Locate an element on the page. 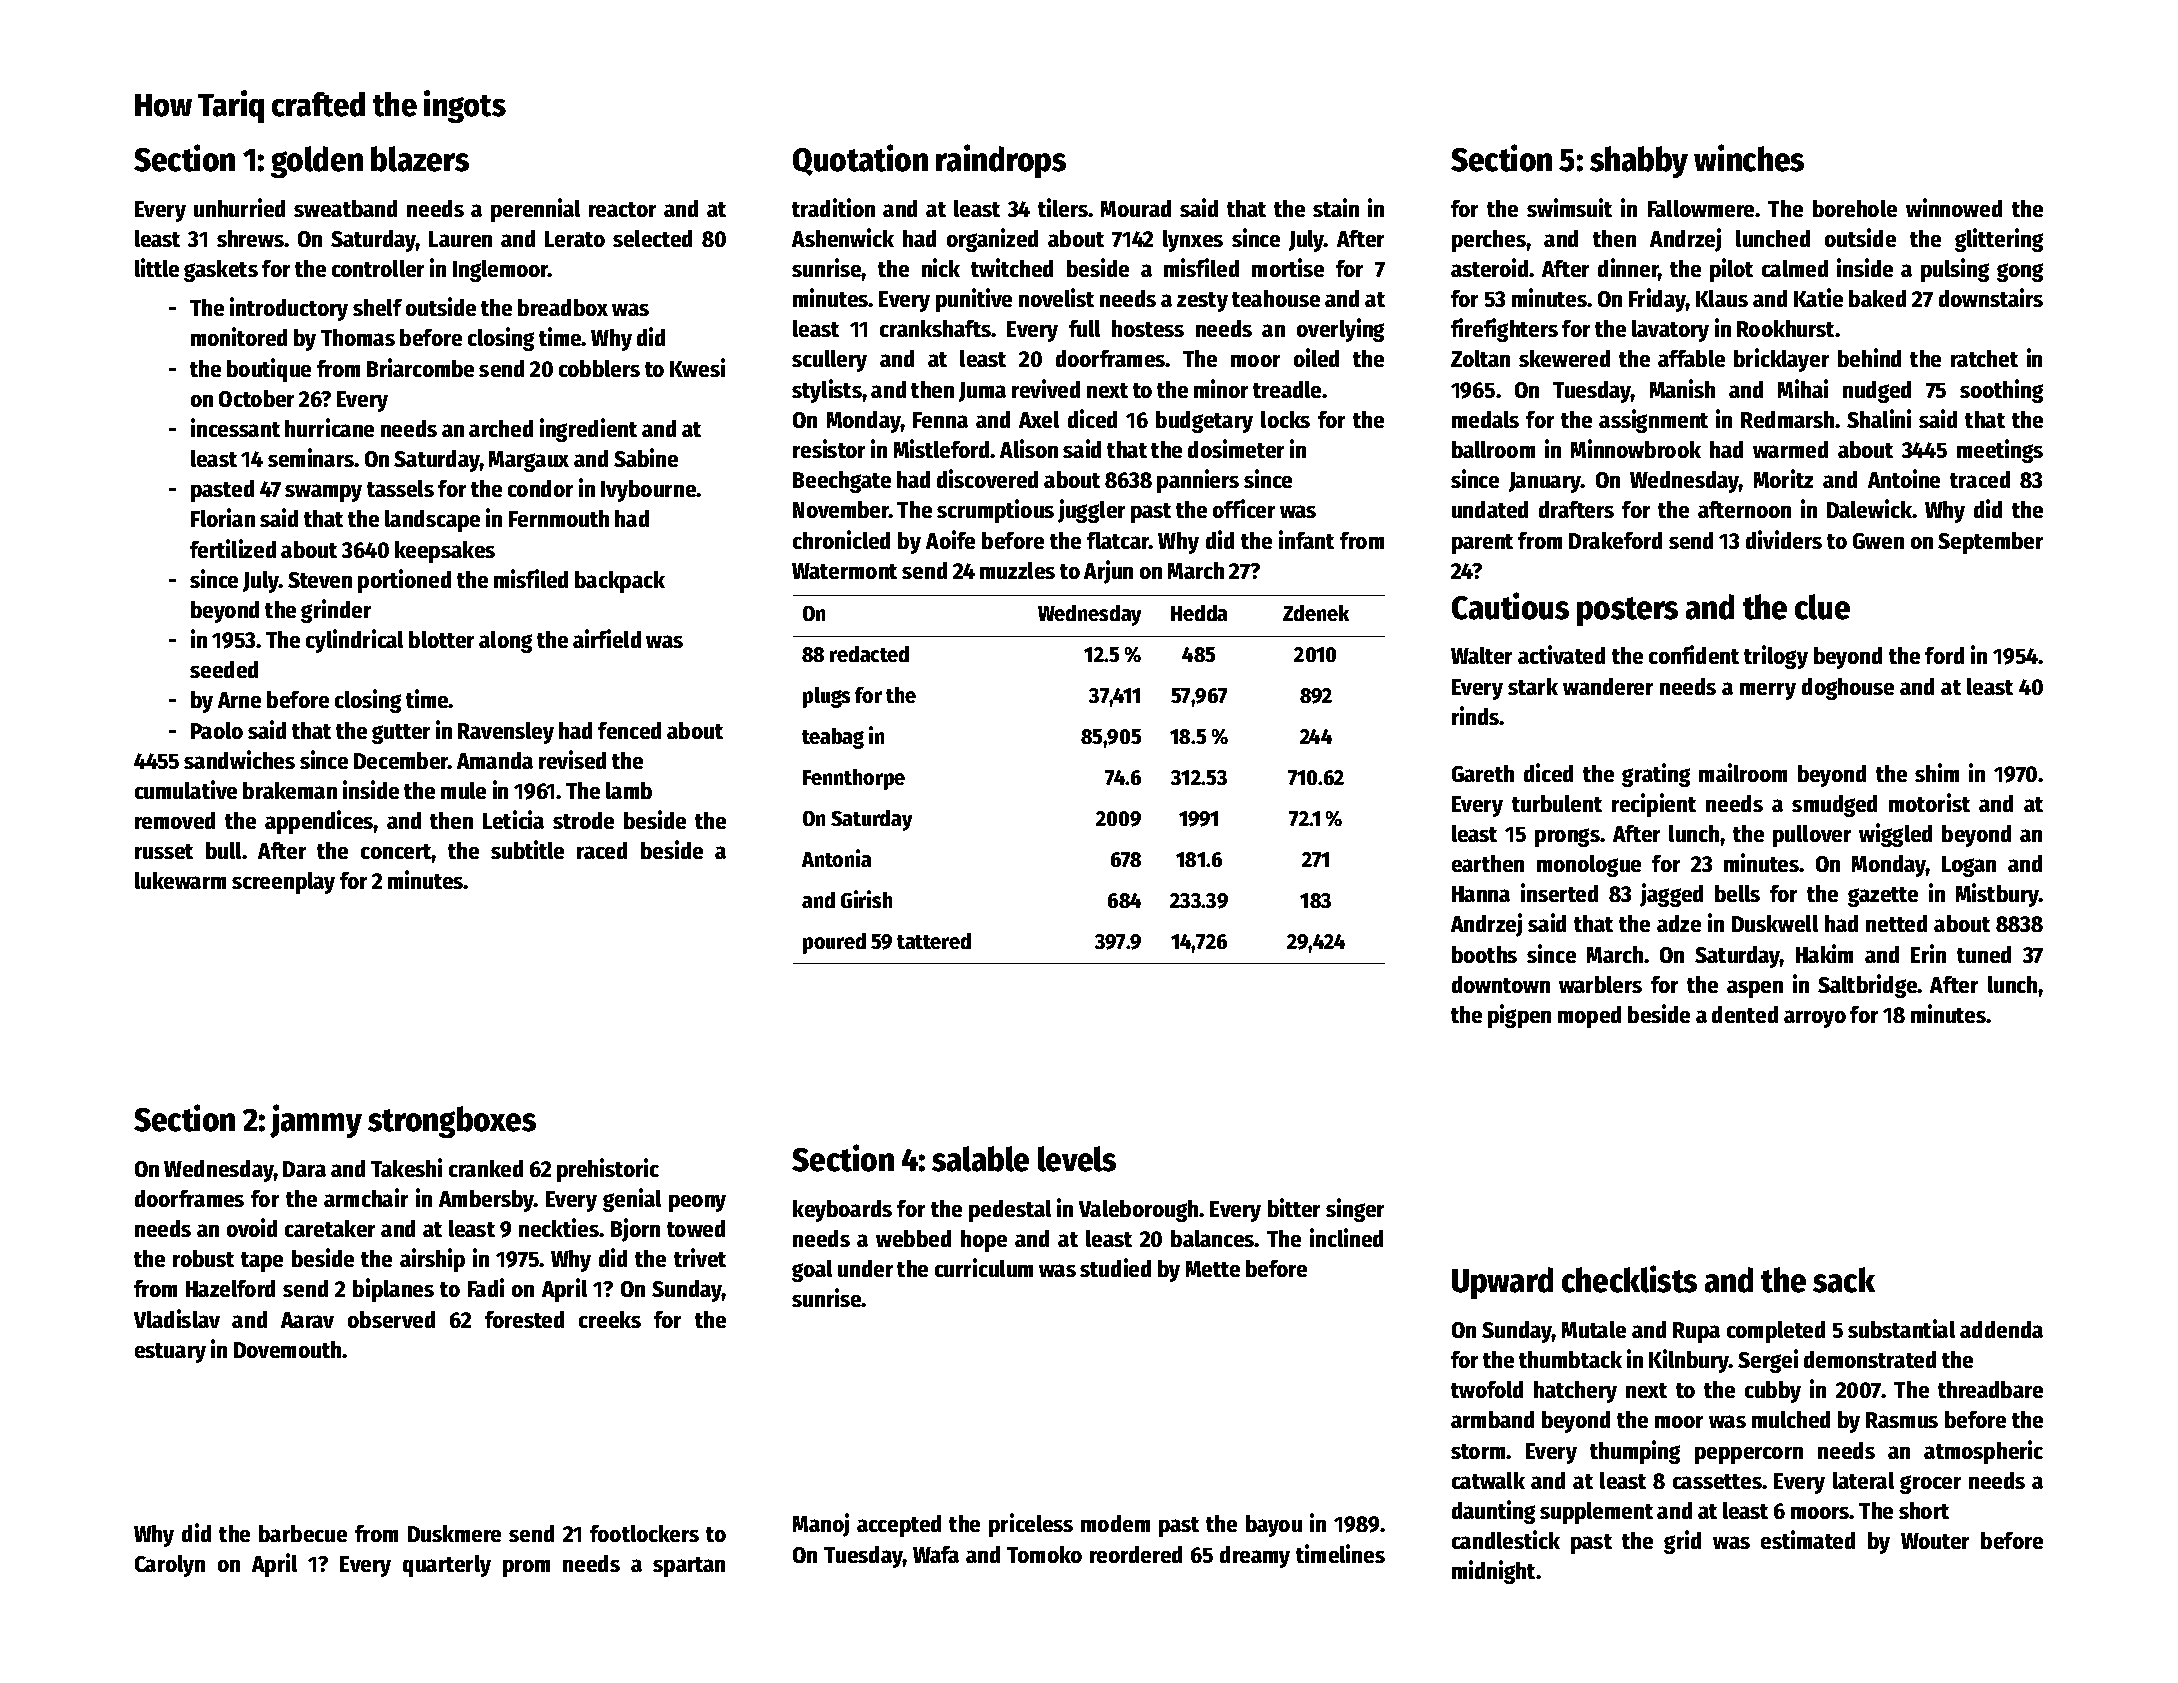  screenplay is located at coordinates (283, 883).
